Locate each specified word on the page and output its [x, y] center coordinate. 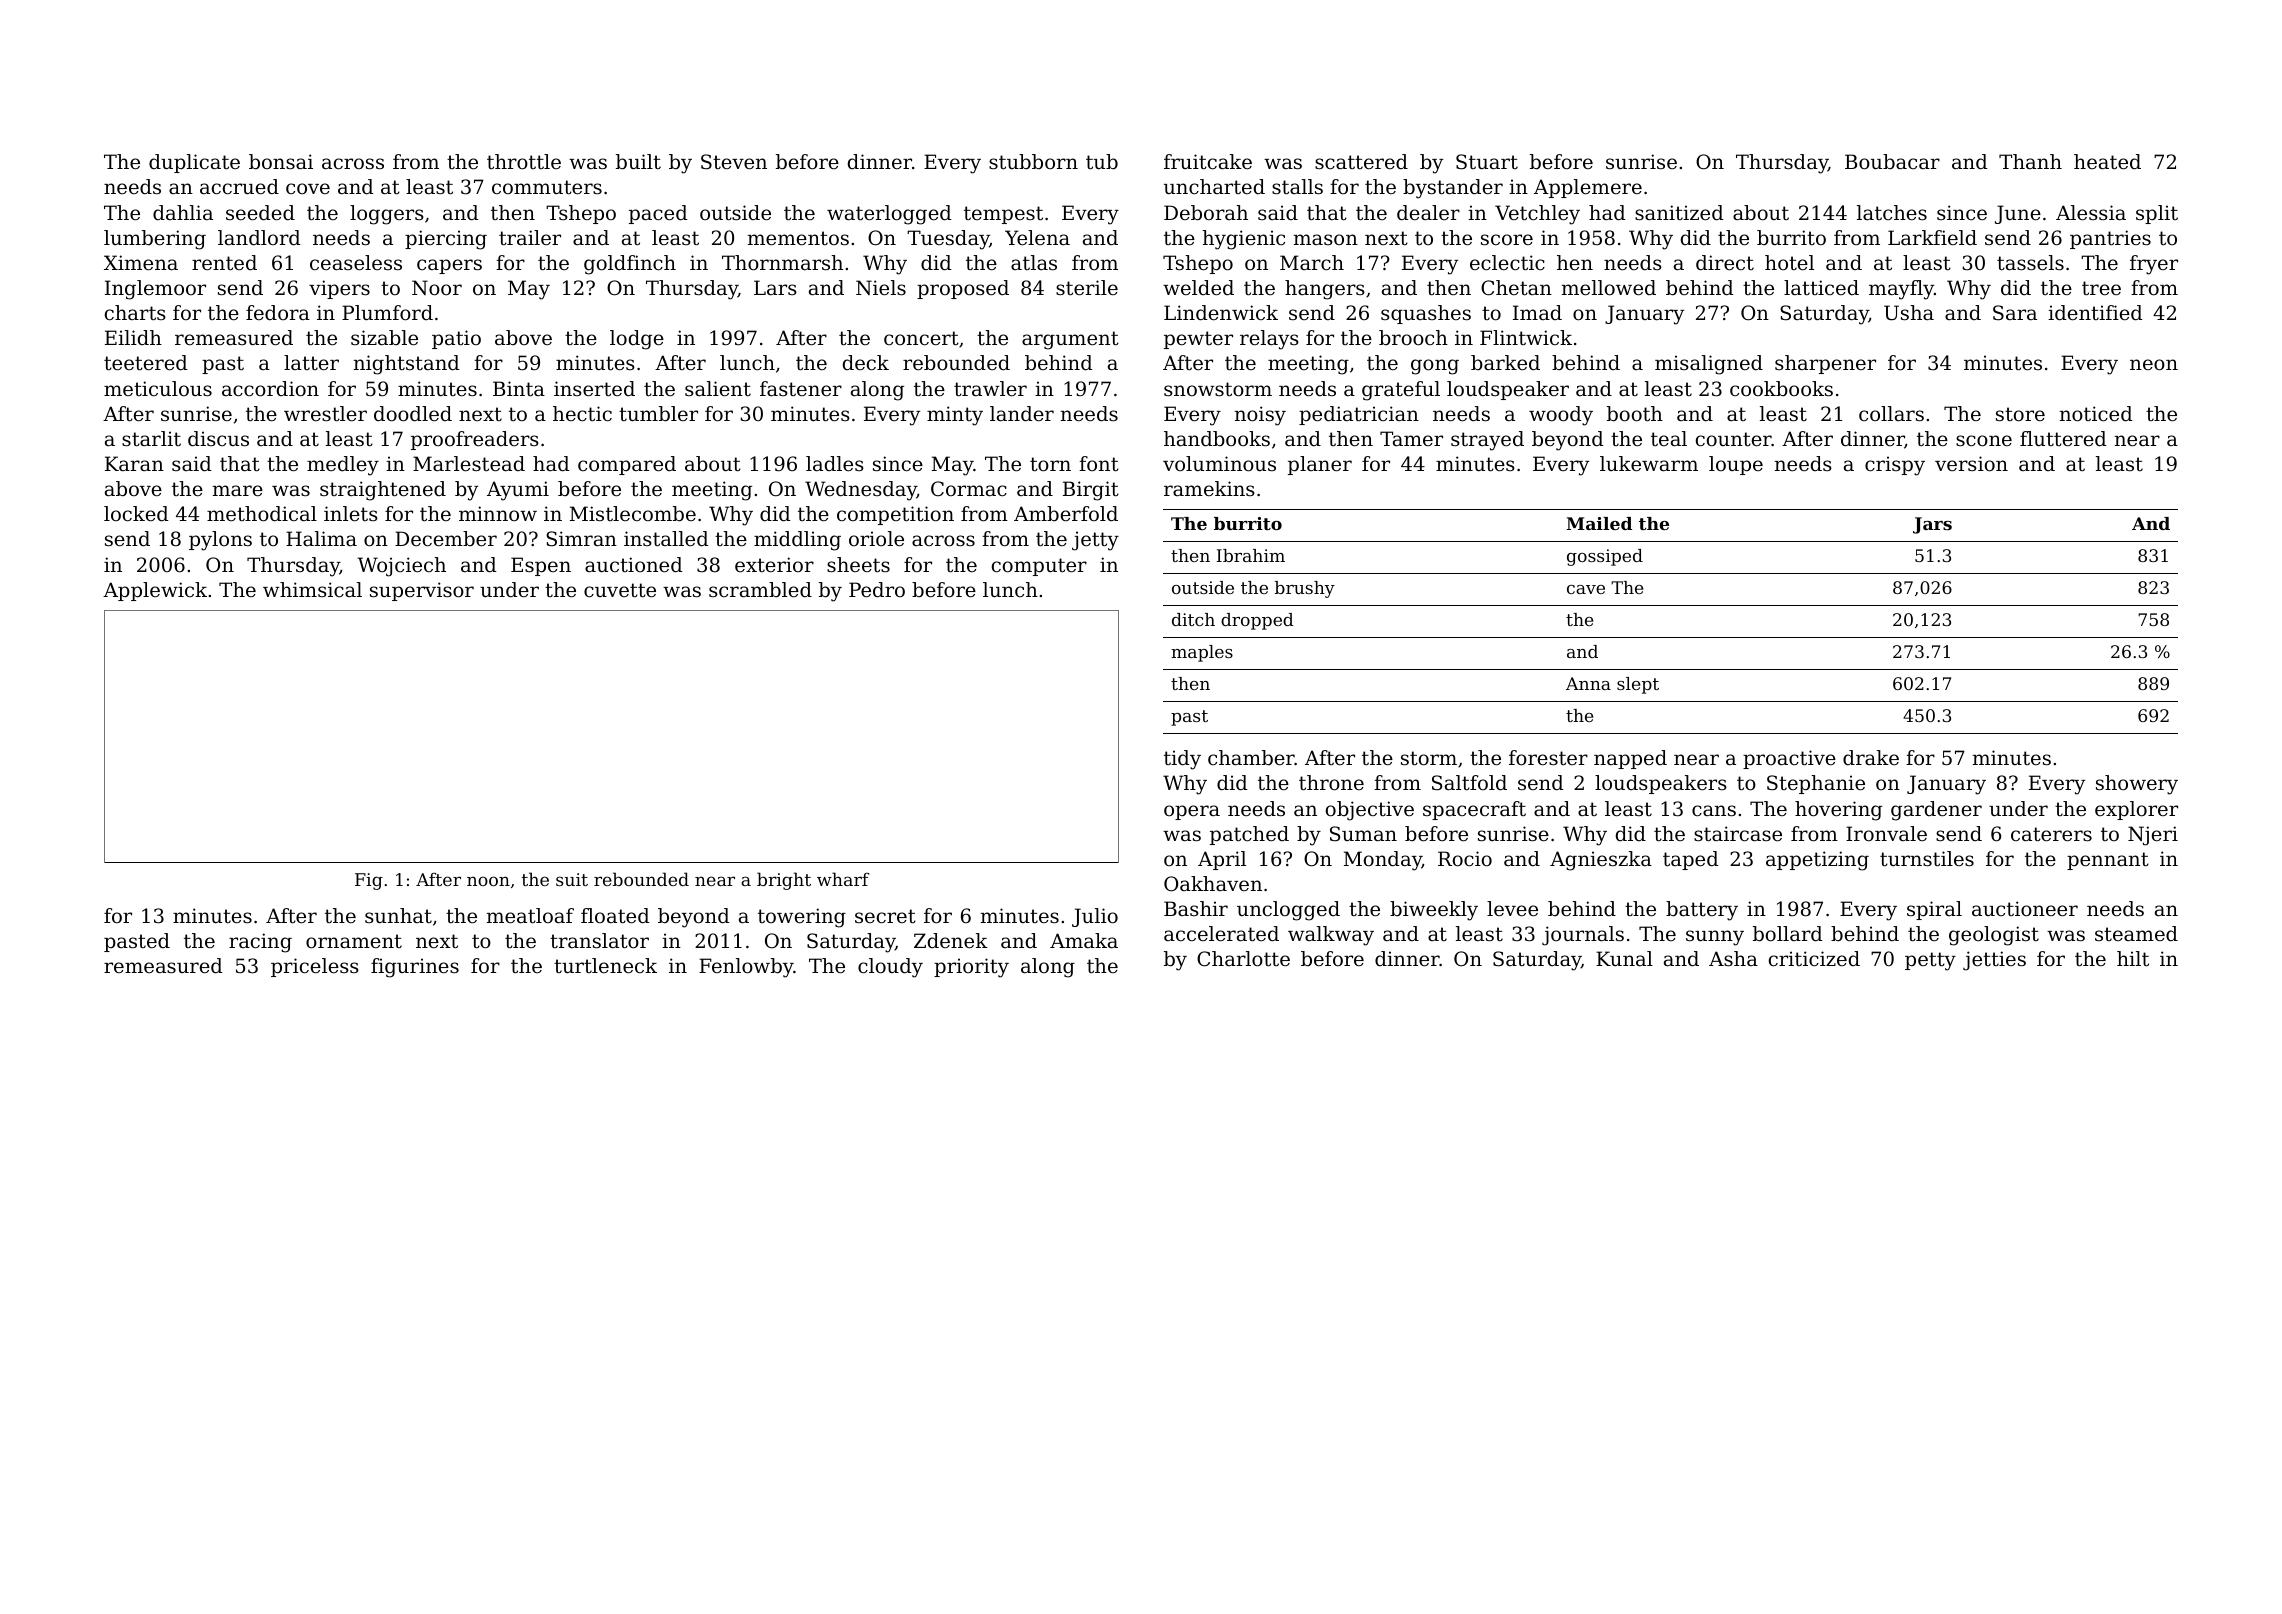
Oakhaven [1213, 884]
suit [572, 879]
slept [1638, 685]
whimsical [312, 590]
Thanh [2030, 161]
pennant [2108, 861]
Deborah [1206, 212]
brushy [1305, 589]
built [638, 162]
